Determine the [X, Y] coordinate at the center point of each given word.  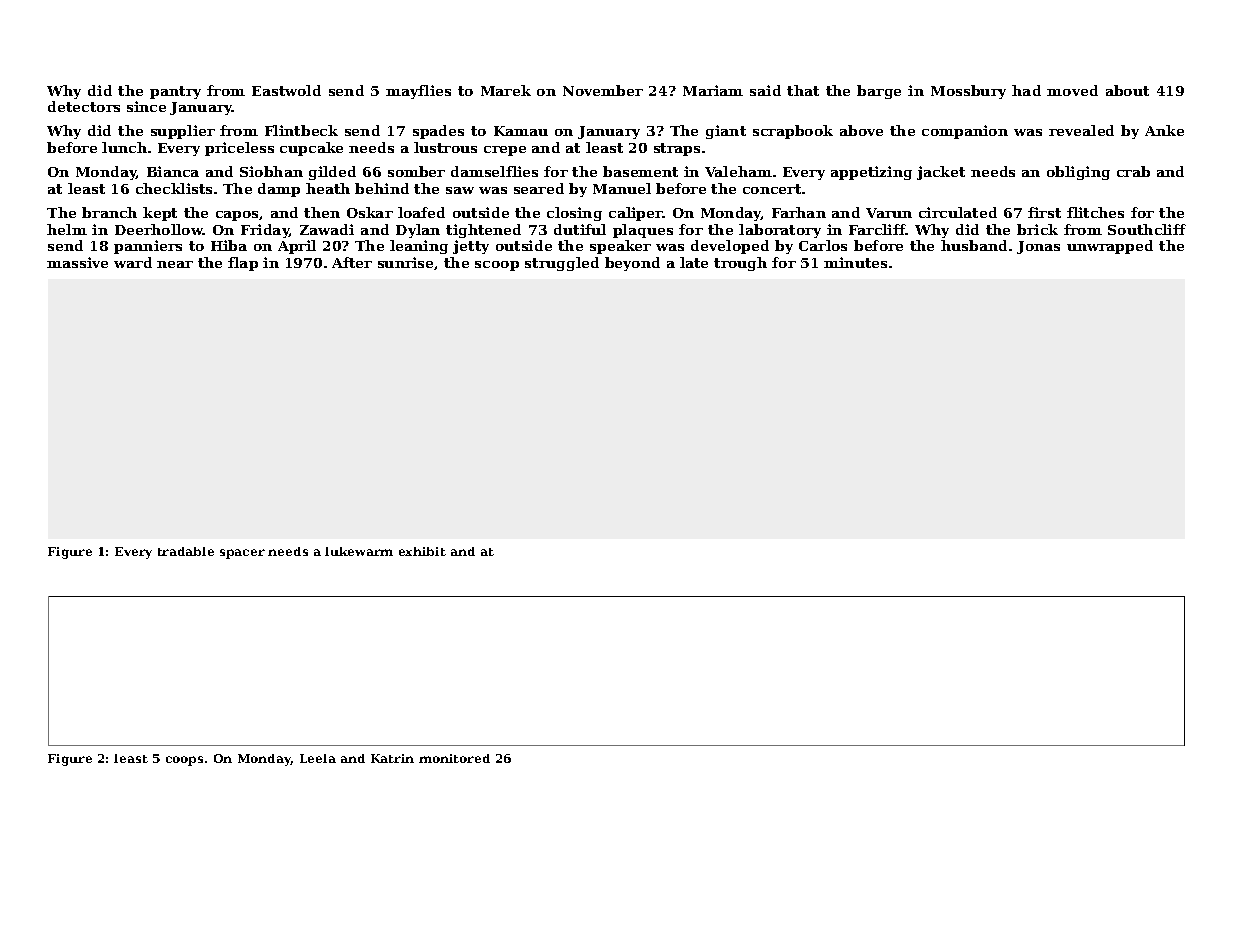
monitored [454, 758]
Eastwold [286, 90]
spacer [242, 554]
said [765, 90]
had [1026, 90]
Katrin [392, 758]
